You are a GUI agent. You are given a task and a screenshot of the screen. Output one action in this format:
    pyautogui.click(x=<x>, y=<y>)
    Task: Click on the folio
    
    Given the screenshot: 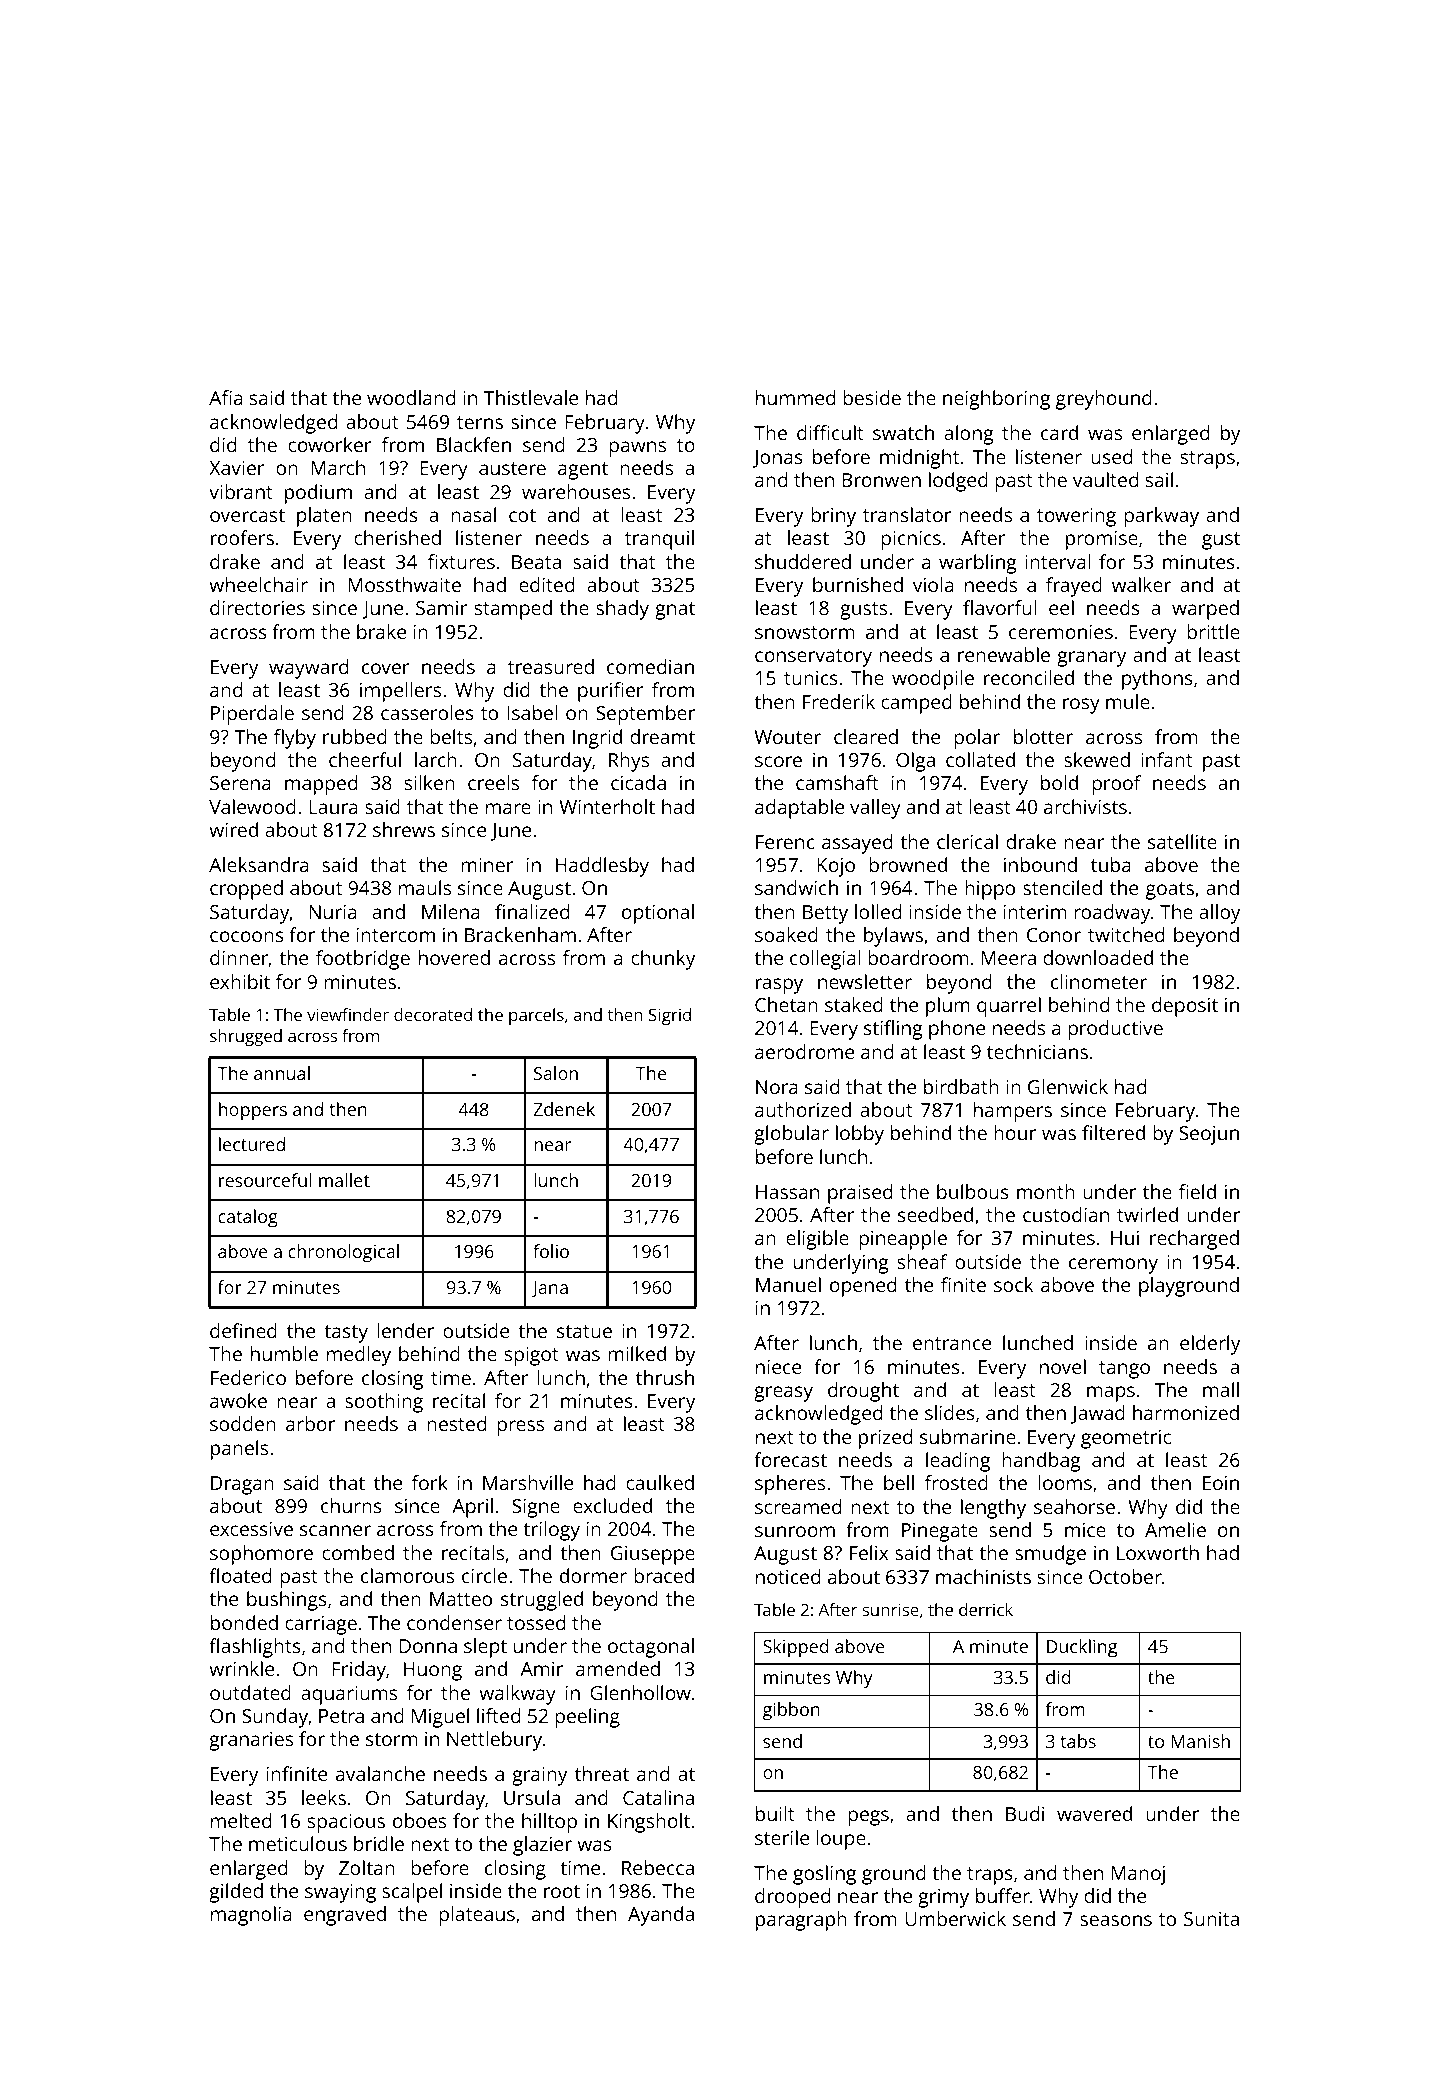 What is the action you would take?
    pyautogui.click(x=551, y=1251)
